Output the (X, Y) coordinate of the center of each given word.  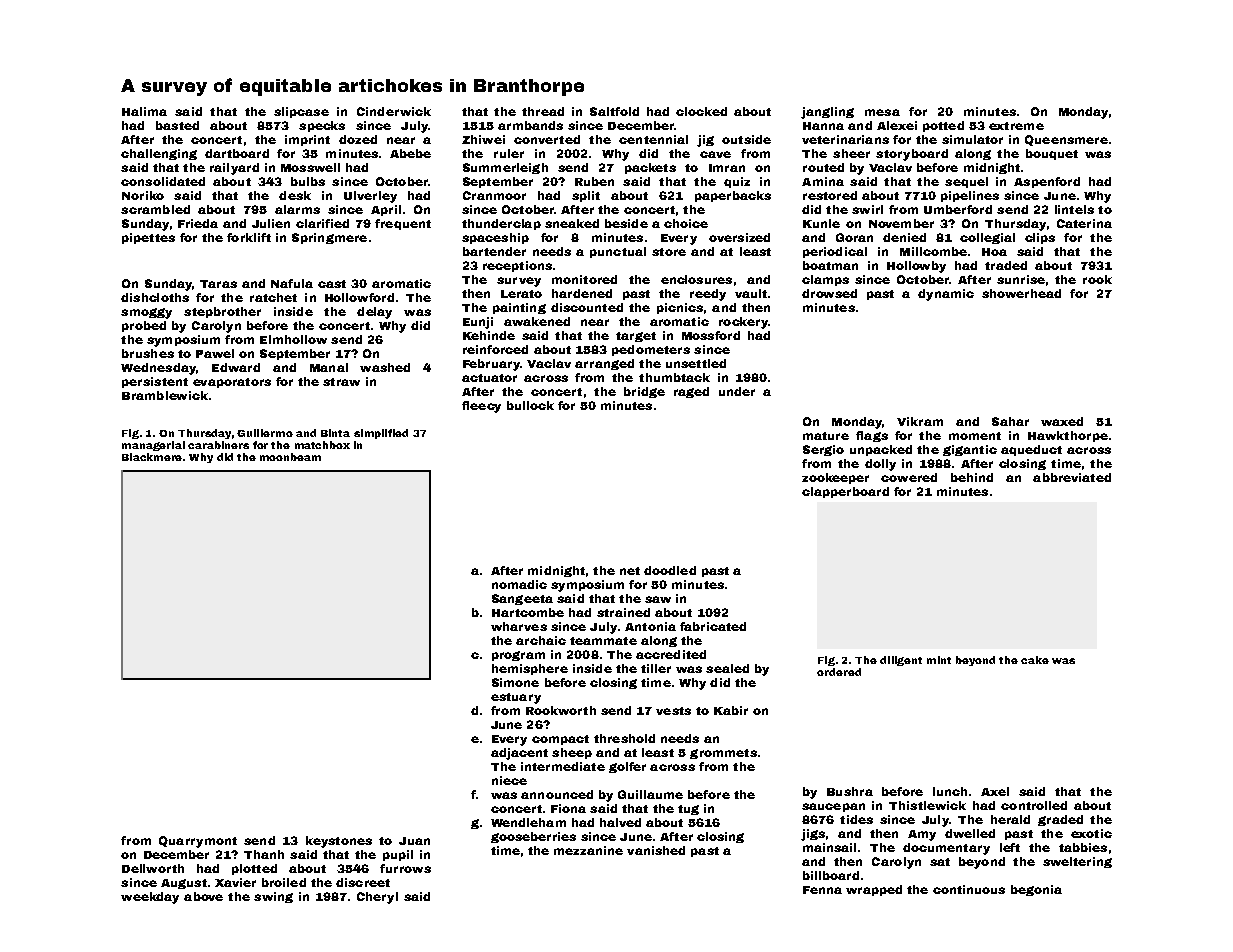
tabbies (1083, 847)
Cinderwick (394, 111)
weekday (150, 898)
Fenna (822, 890)
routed (823, 167)
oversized (739, 237)
